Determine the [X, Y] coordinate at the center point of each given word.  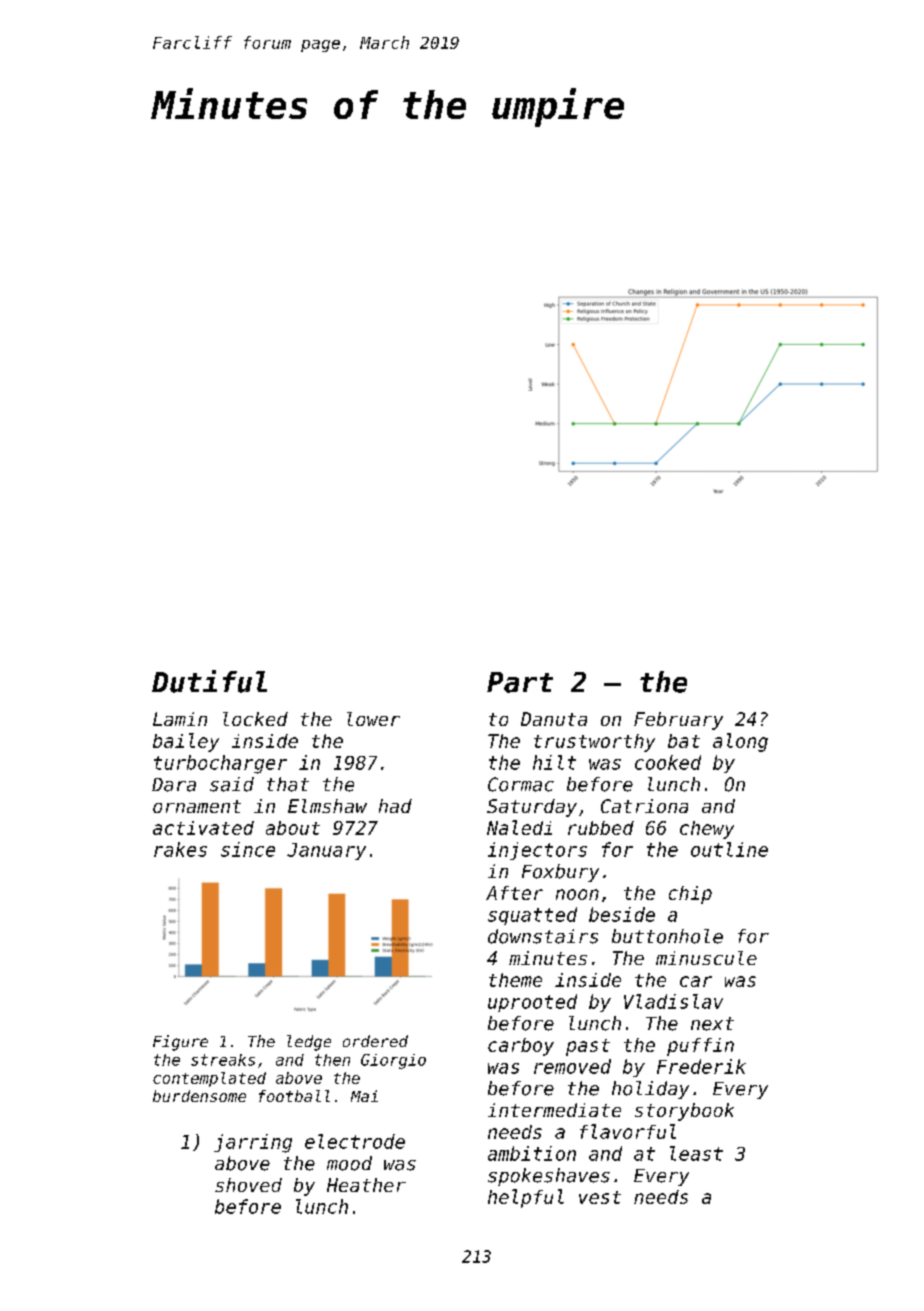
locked [255, 719]
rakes [180, 849]
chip [690, 895]
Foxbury [560, 873]
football [294, 1096]
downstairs [543, 936]
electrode [355, 1141]
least [696, 1153]
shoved [248, 1185]
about [293, 828]
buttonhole [667, 936]
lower [373, 719]
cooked [668, 762]
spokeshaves [549, 1177]
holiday [650, 1090]
